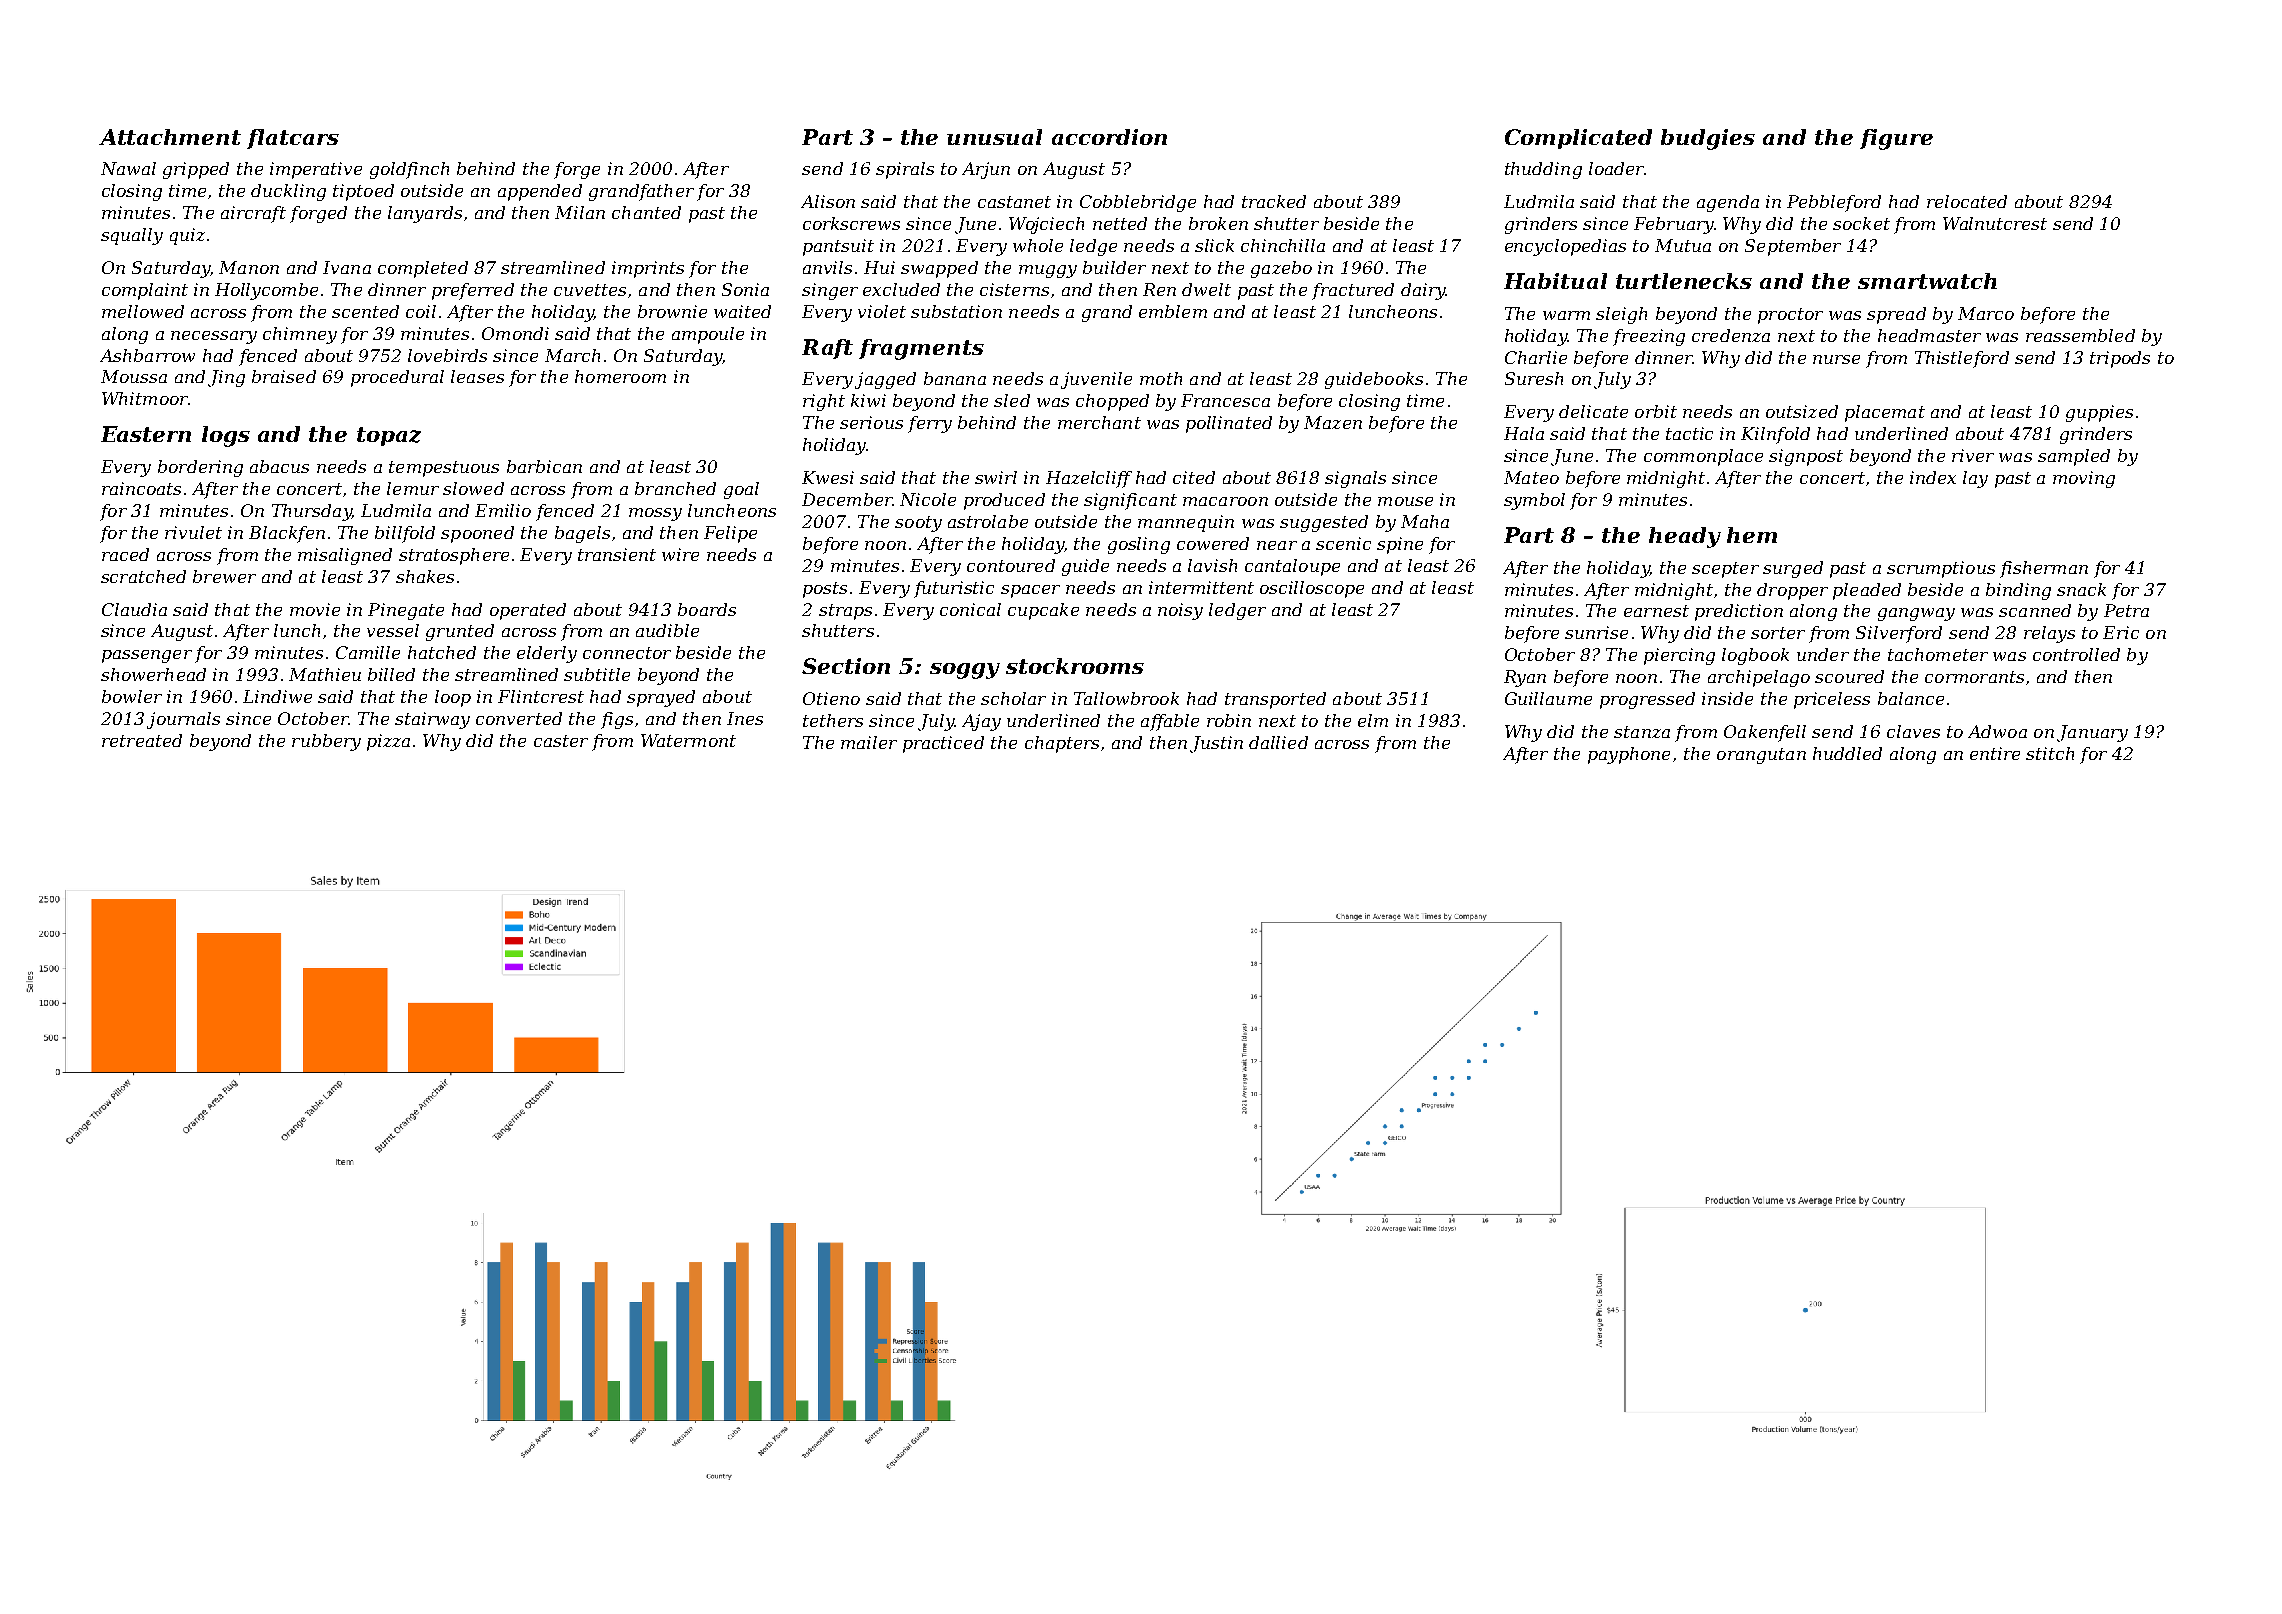  What do you see at coordinates (1216, 744) in the screenshot?
I see `Justin` at bounding box center [1216, 744].
